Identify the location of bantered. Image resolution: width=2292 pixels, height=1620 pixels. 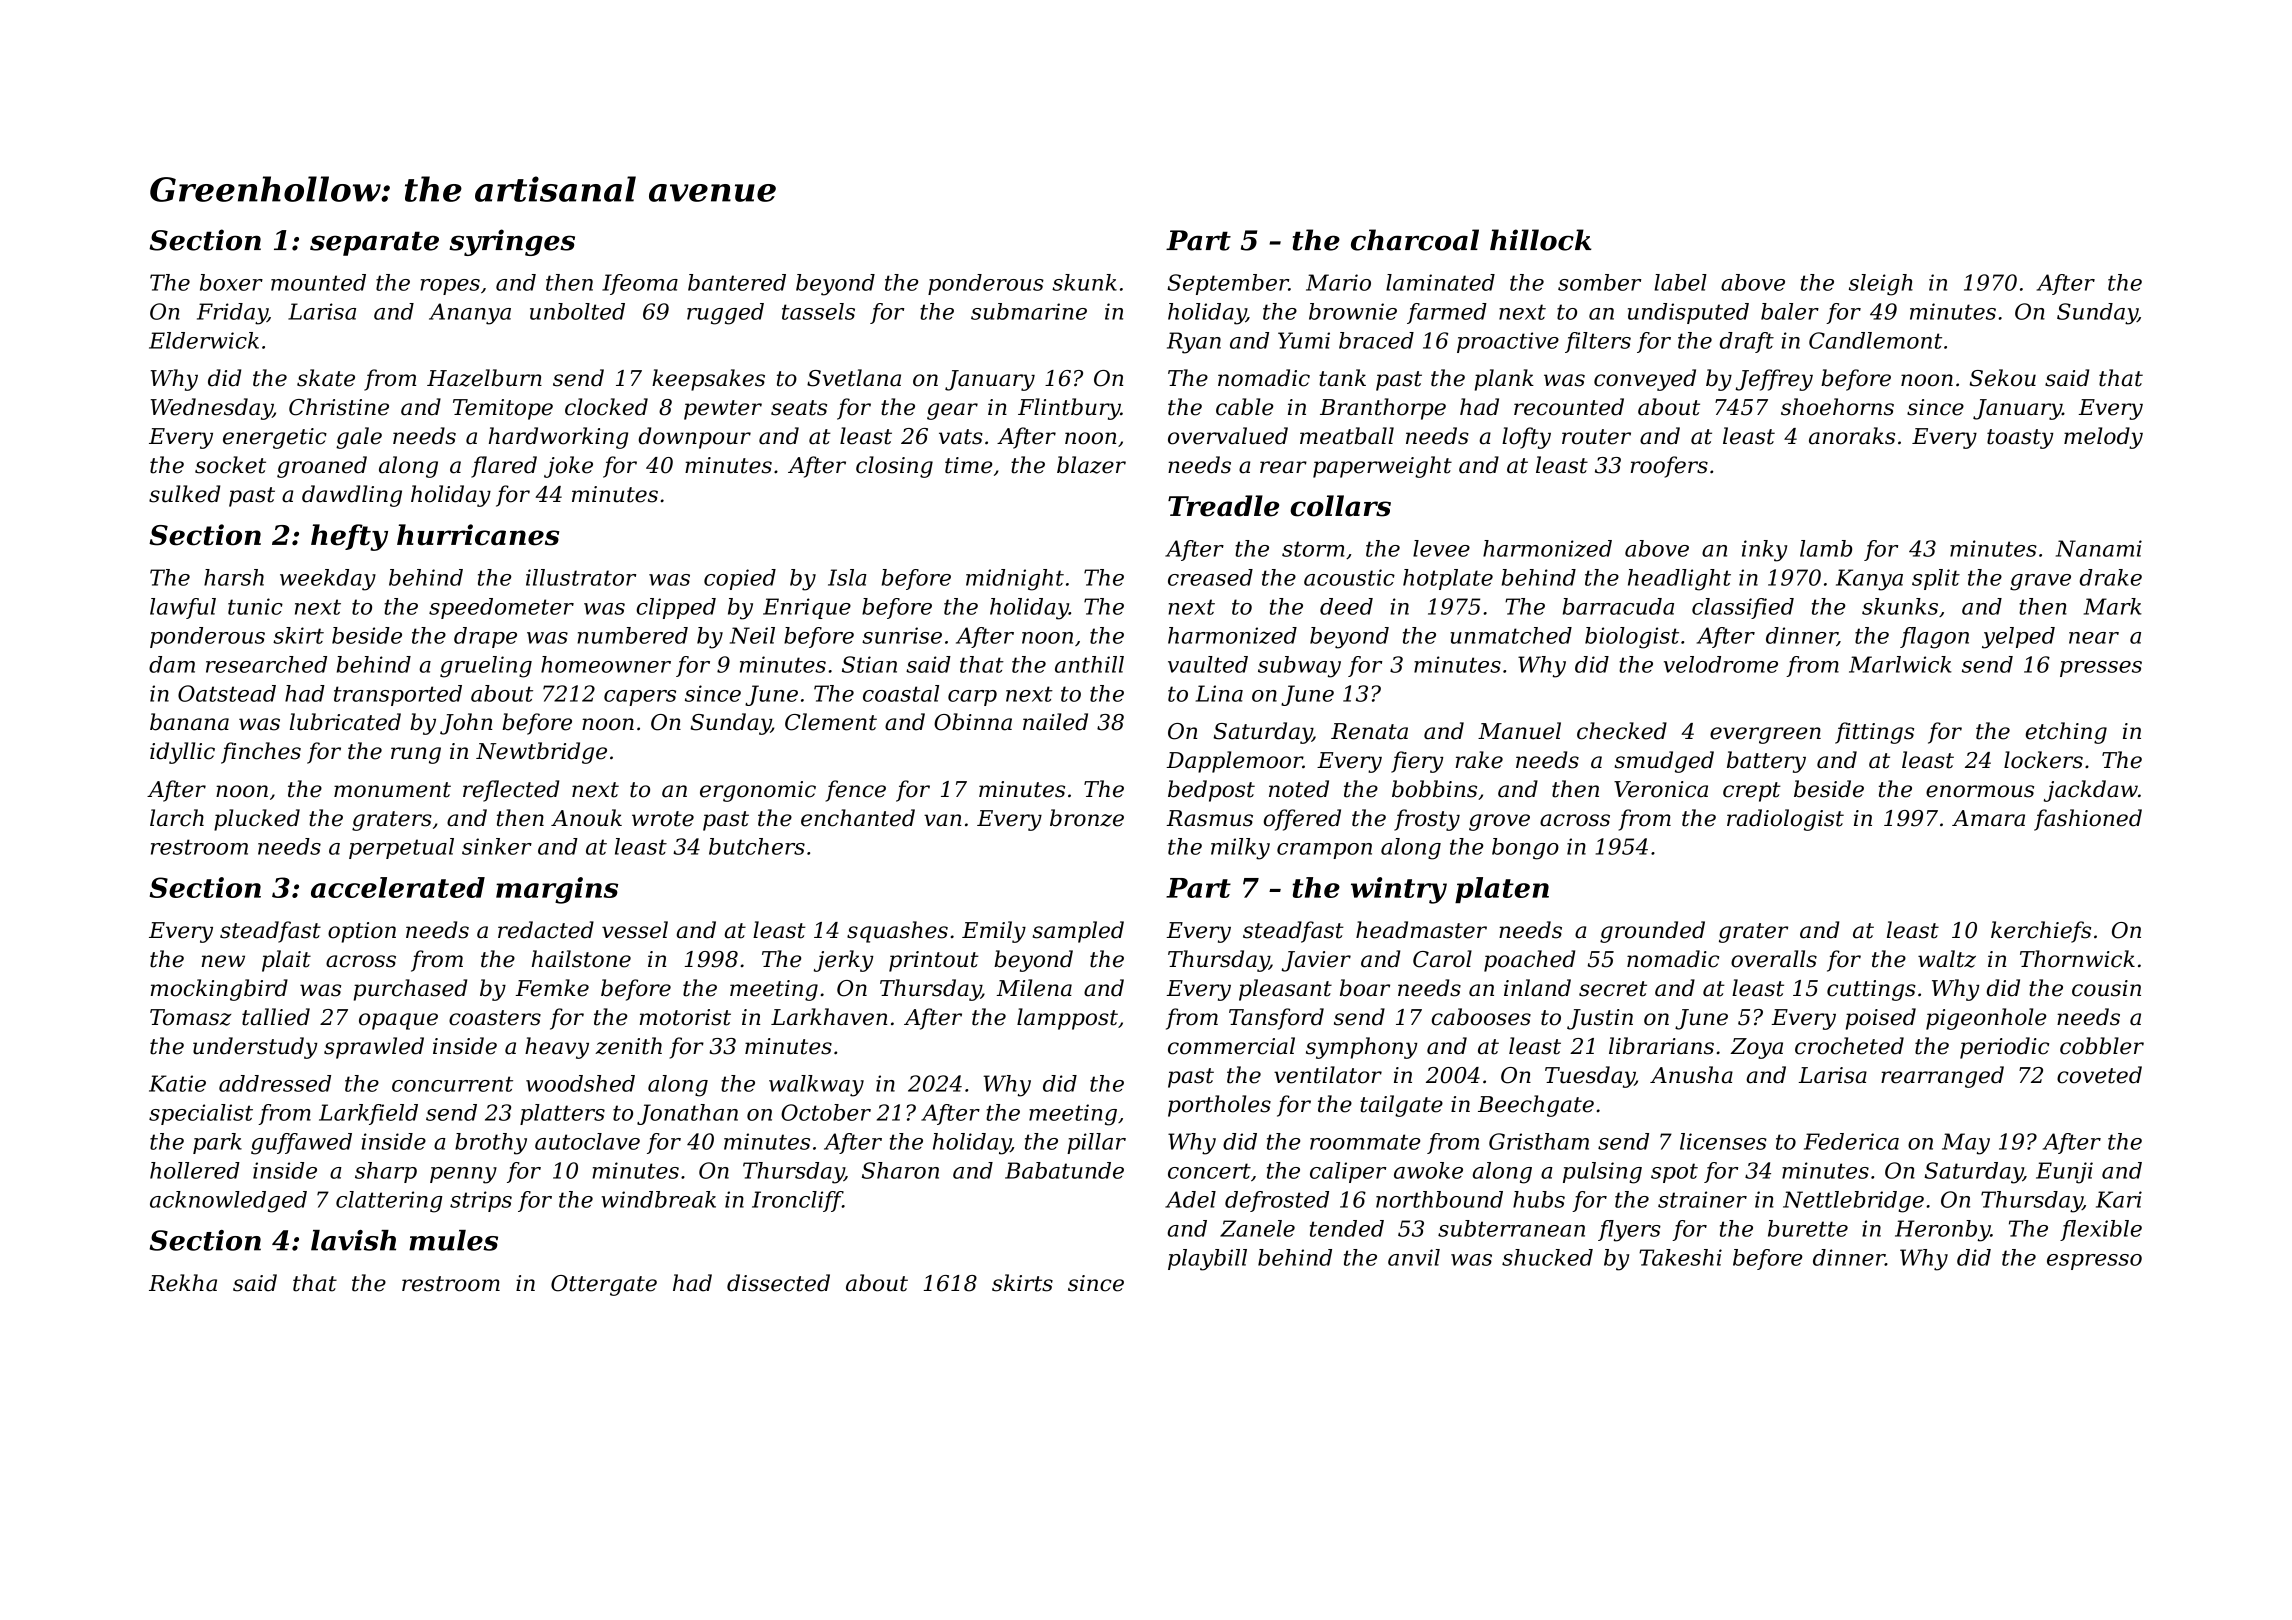
(737, 282).
